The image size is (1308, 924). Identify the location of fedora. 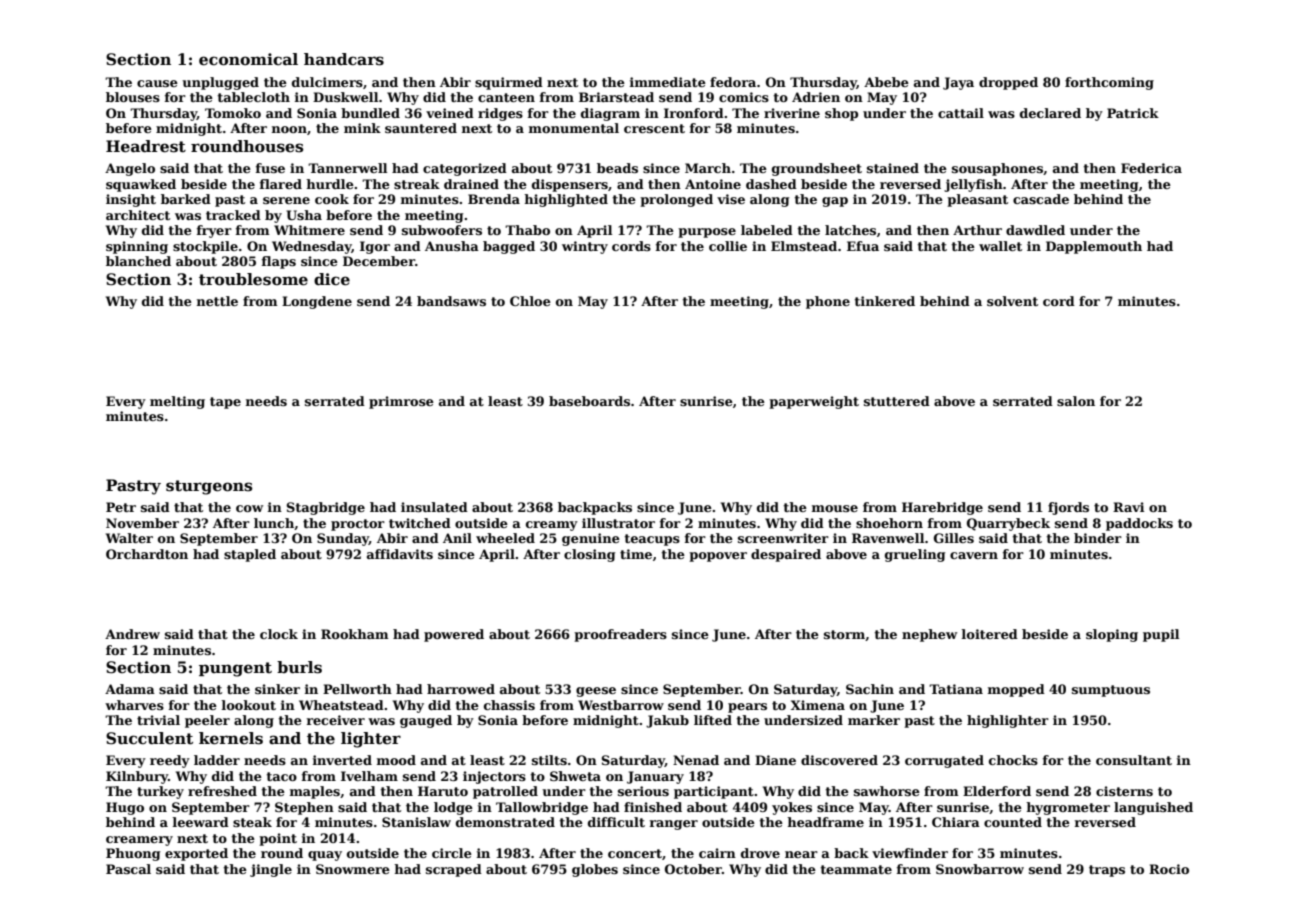
(733, 82).
